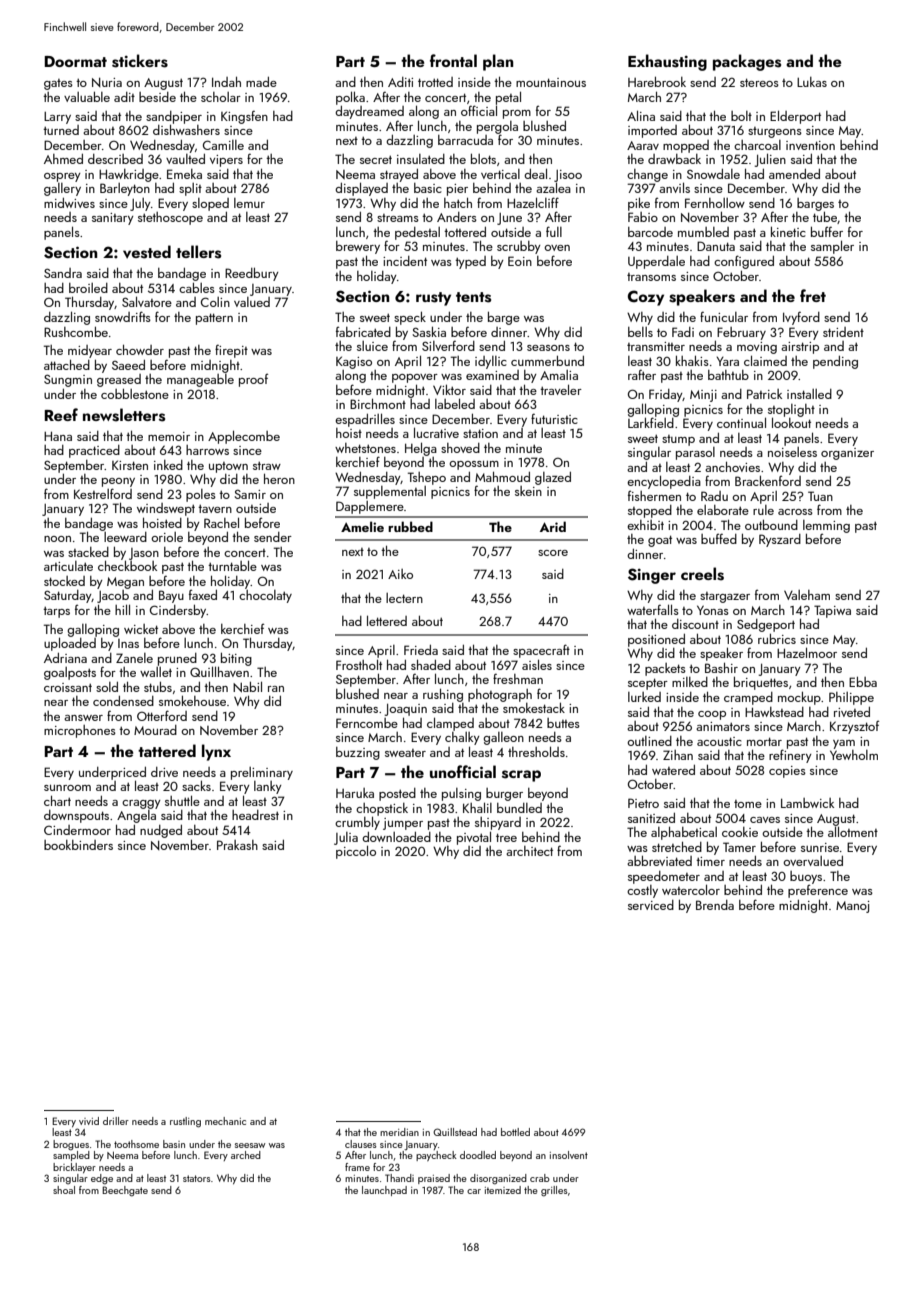 The height and width of the page is (1308, 924). What do you see at coordinates (361, 189) in the page?
I see `displayed` at bounding box center [361, 189].
